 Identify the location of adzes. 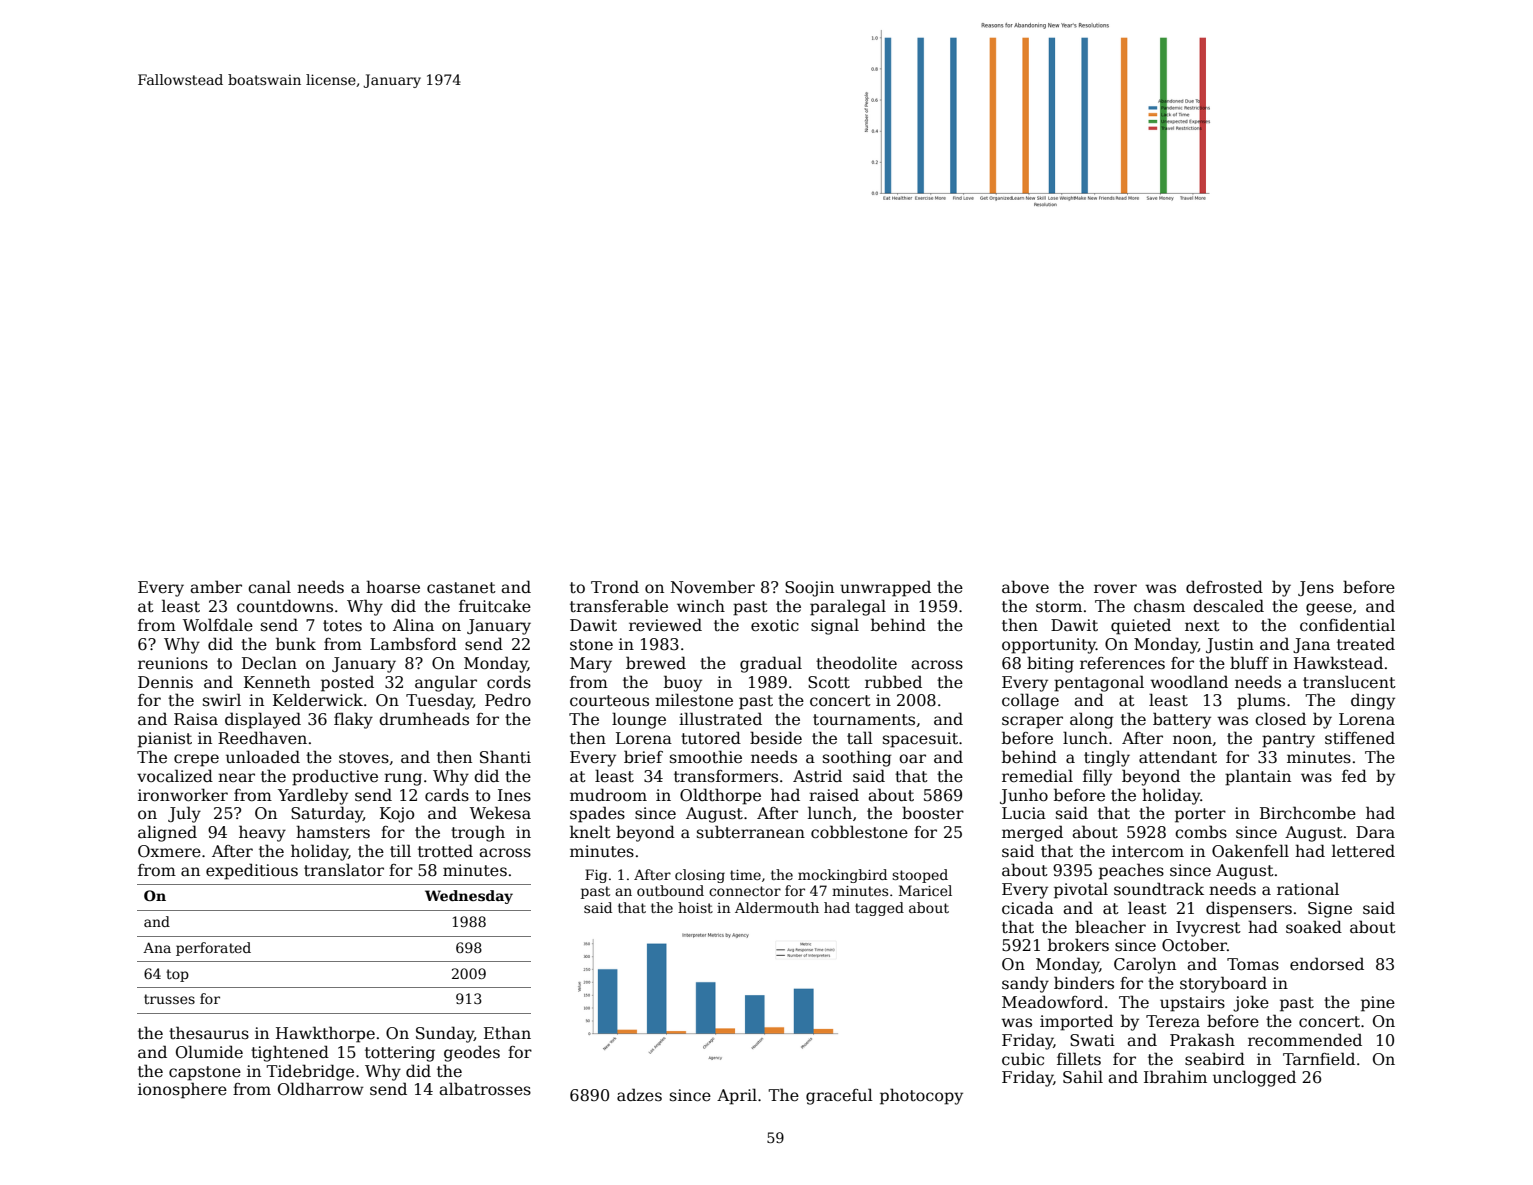
(639, 1095).
